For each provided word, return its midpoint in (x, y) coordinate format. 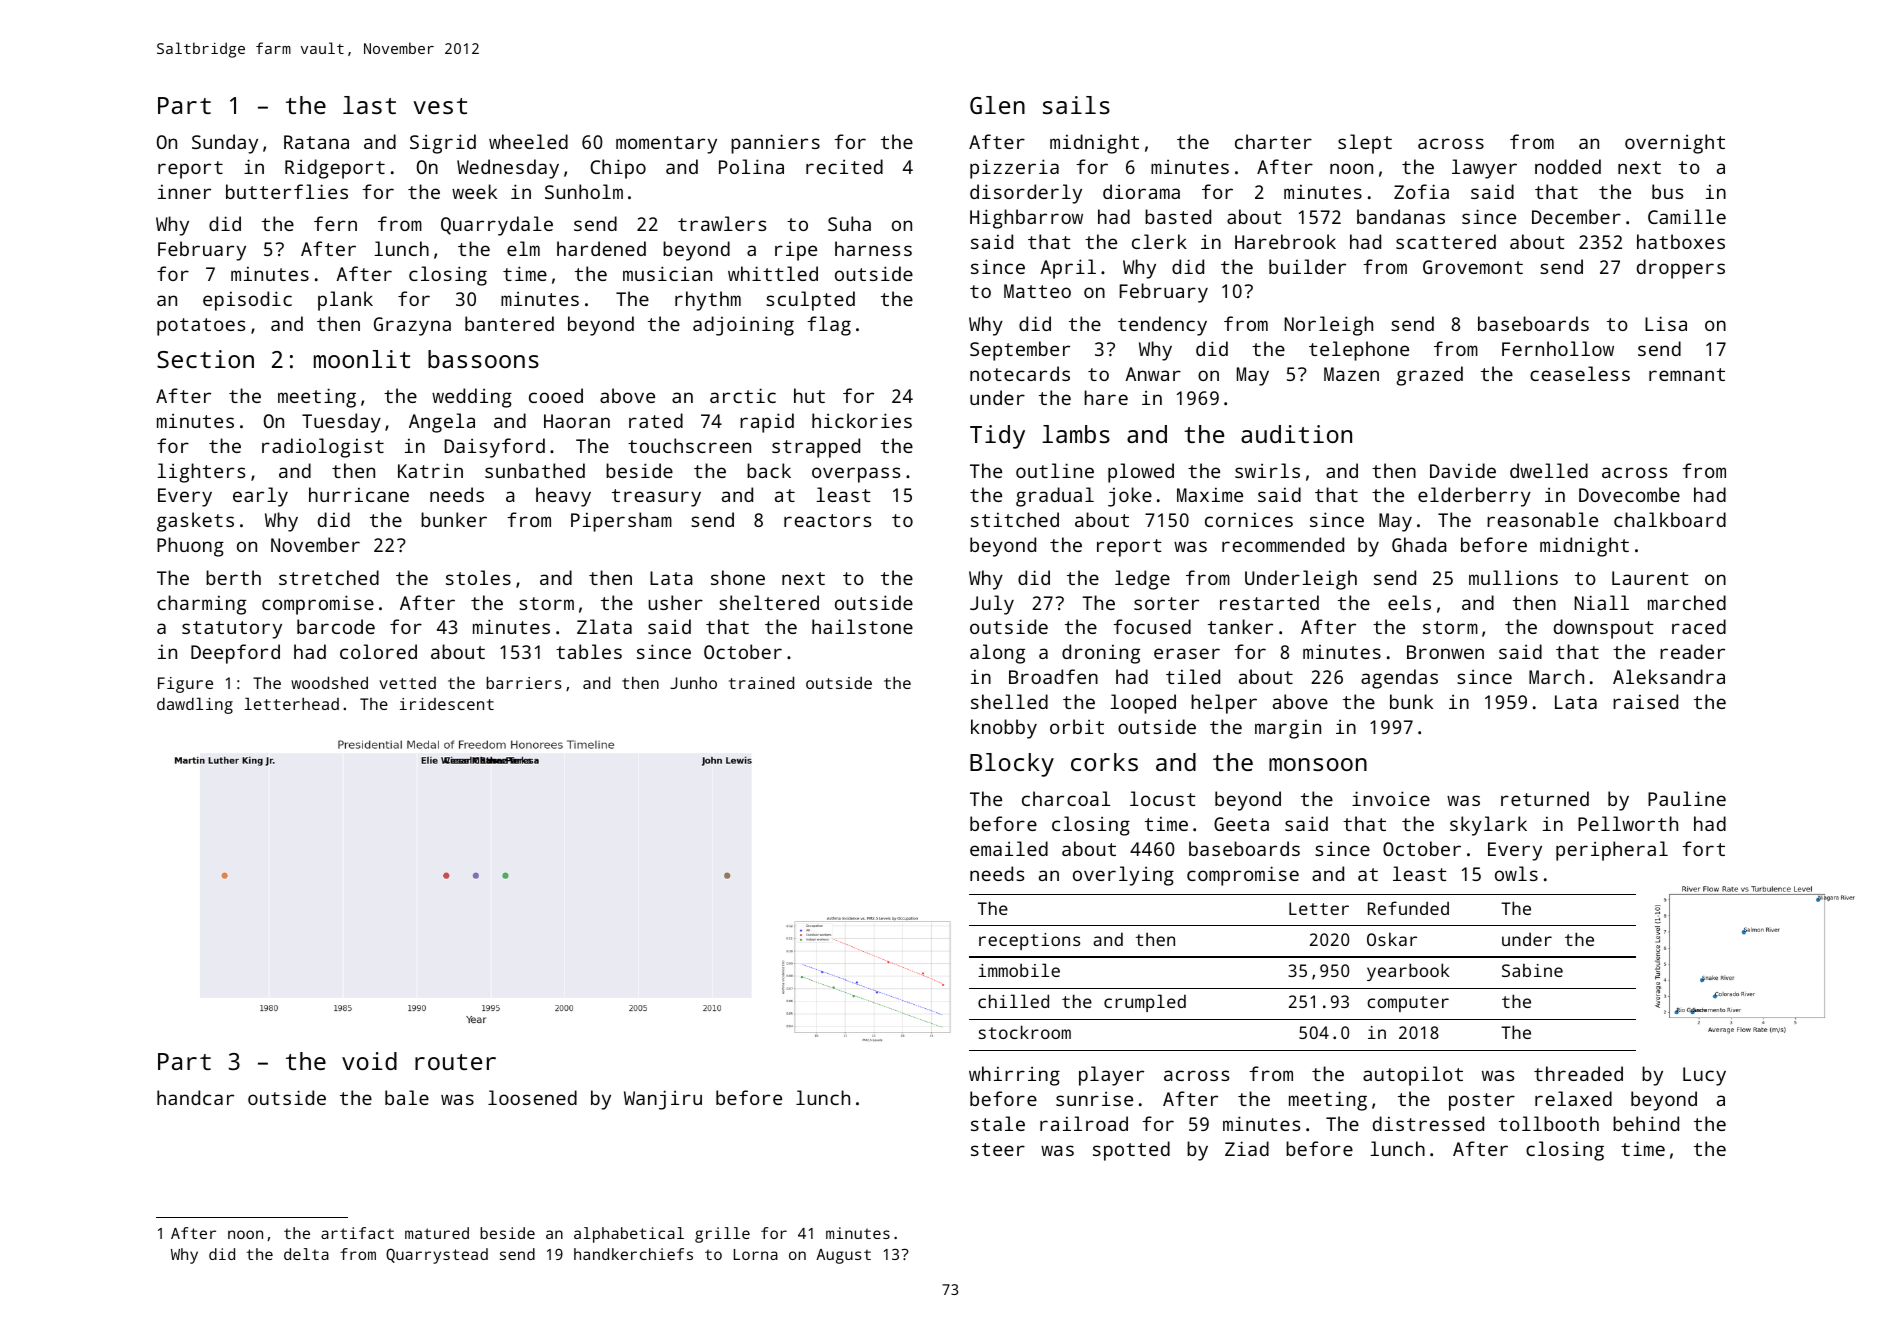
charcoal (1066, 798)
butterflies (287, 191)
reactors (827, 520)
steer (998, 1149)
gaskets (195, 522)
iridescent (447, 704)
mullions (1513, 577)
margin (1288, 729)
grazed (1429, 376)
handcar (195, 1097)
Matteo (1037, 291)
